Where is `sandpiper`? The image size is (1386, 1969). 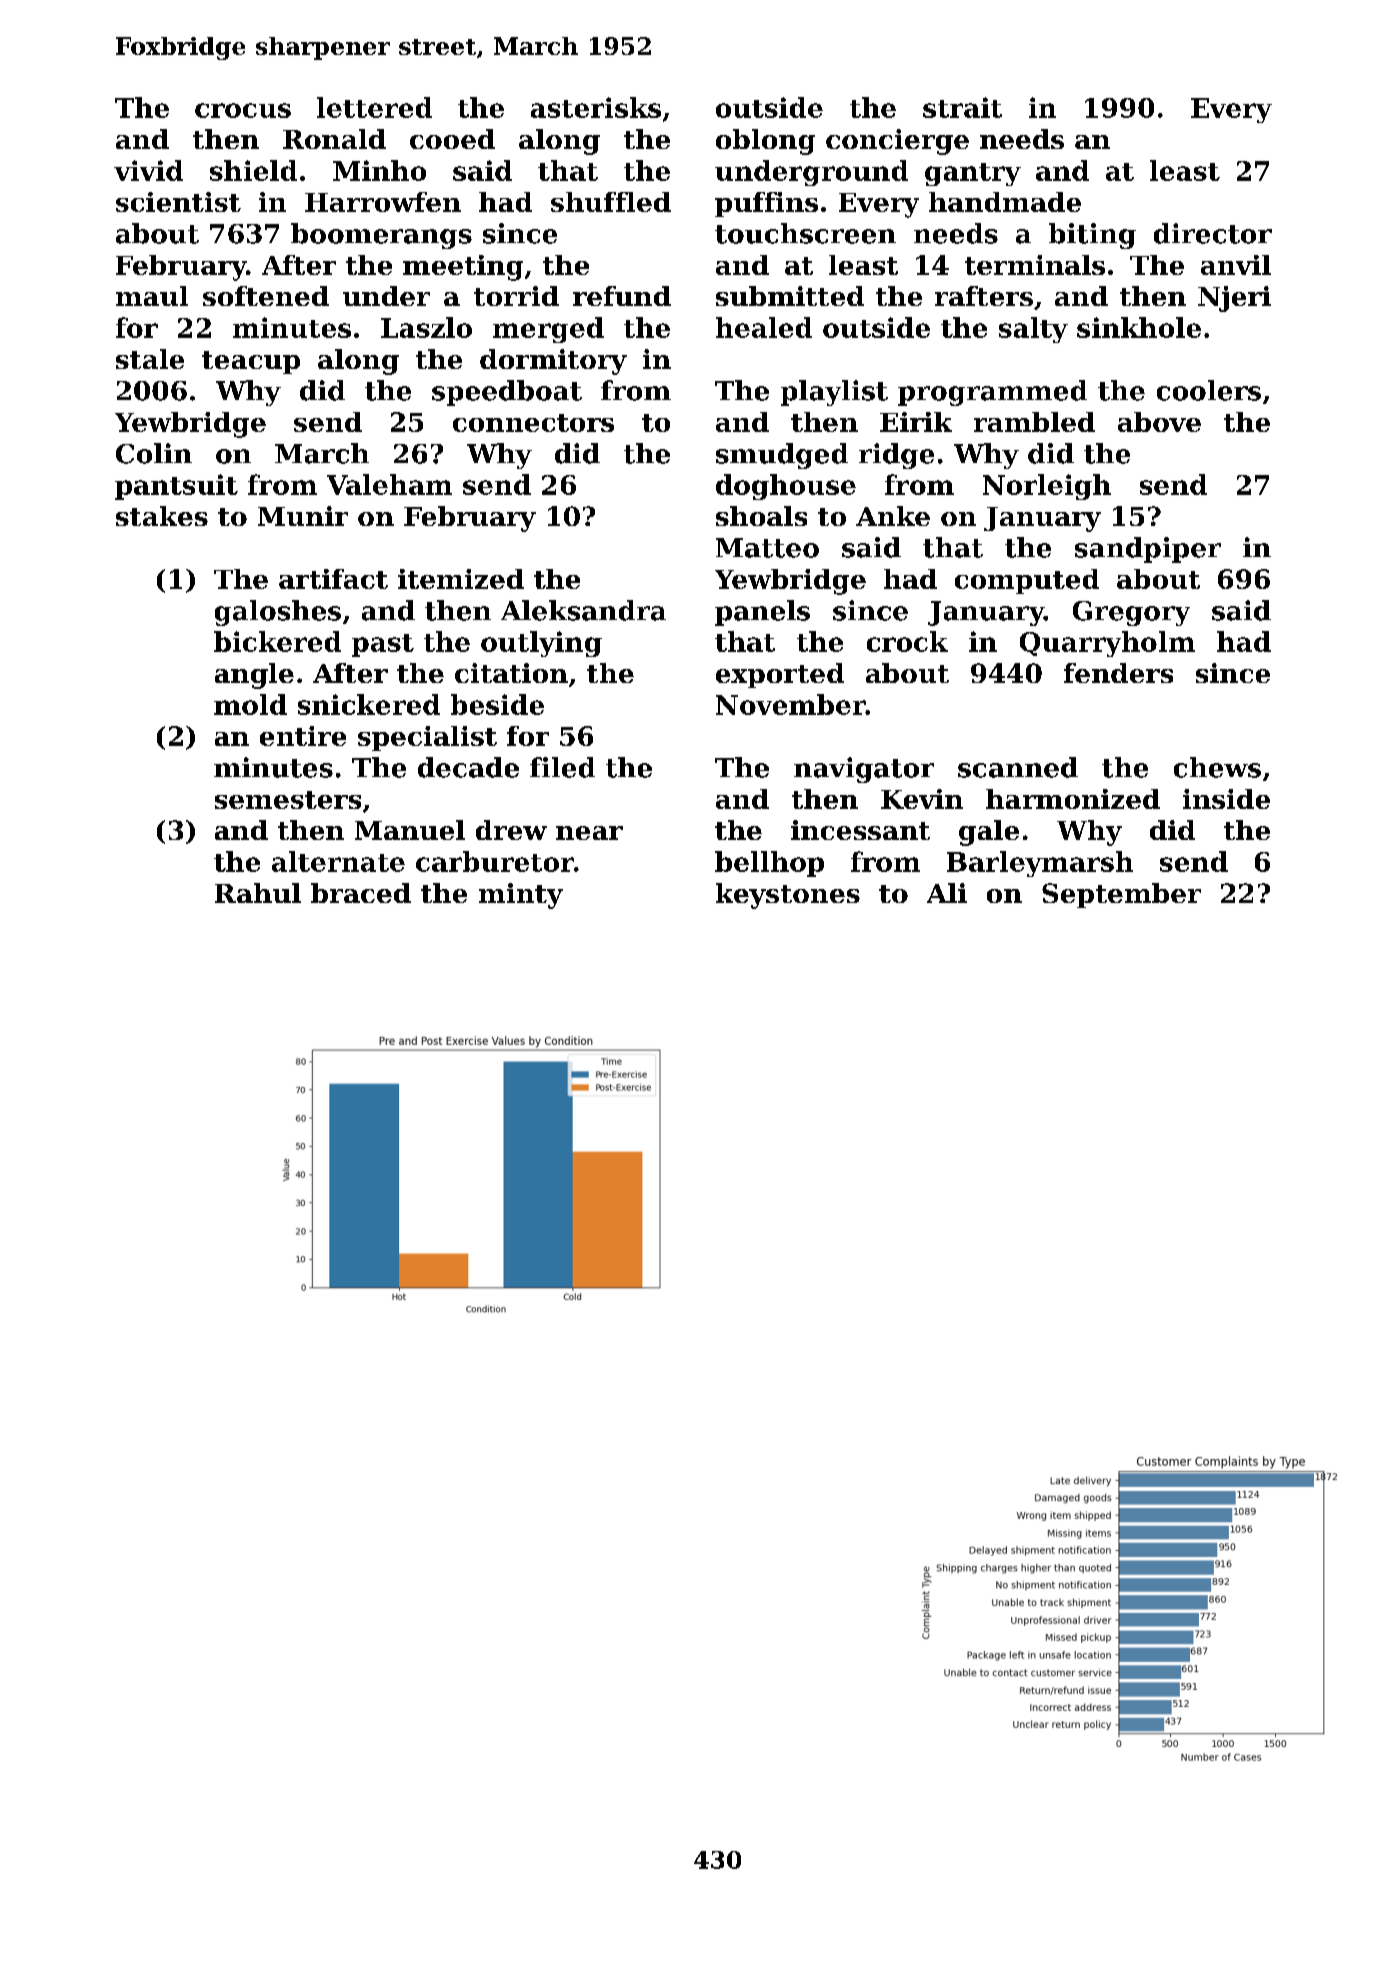
sandpiper is located at coordinates (1148, 550).
